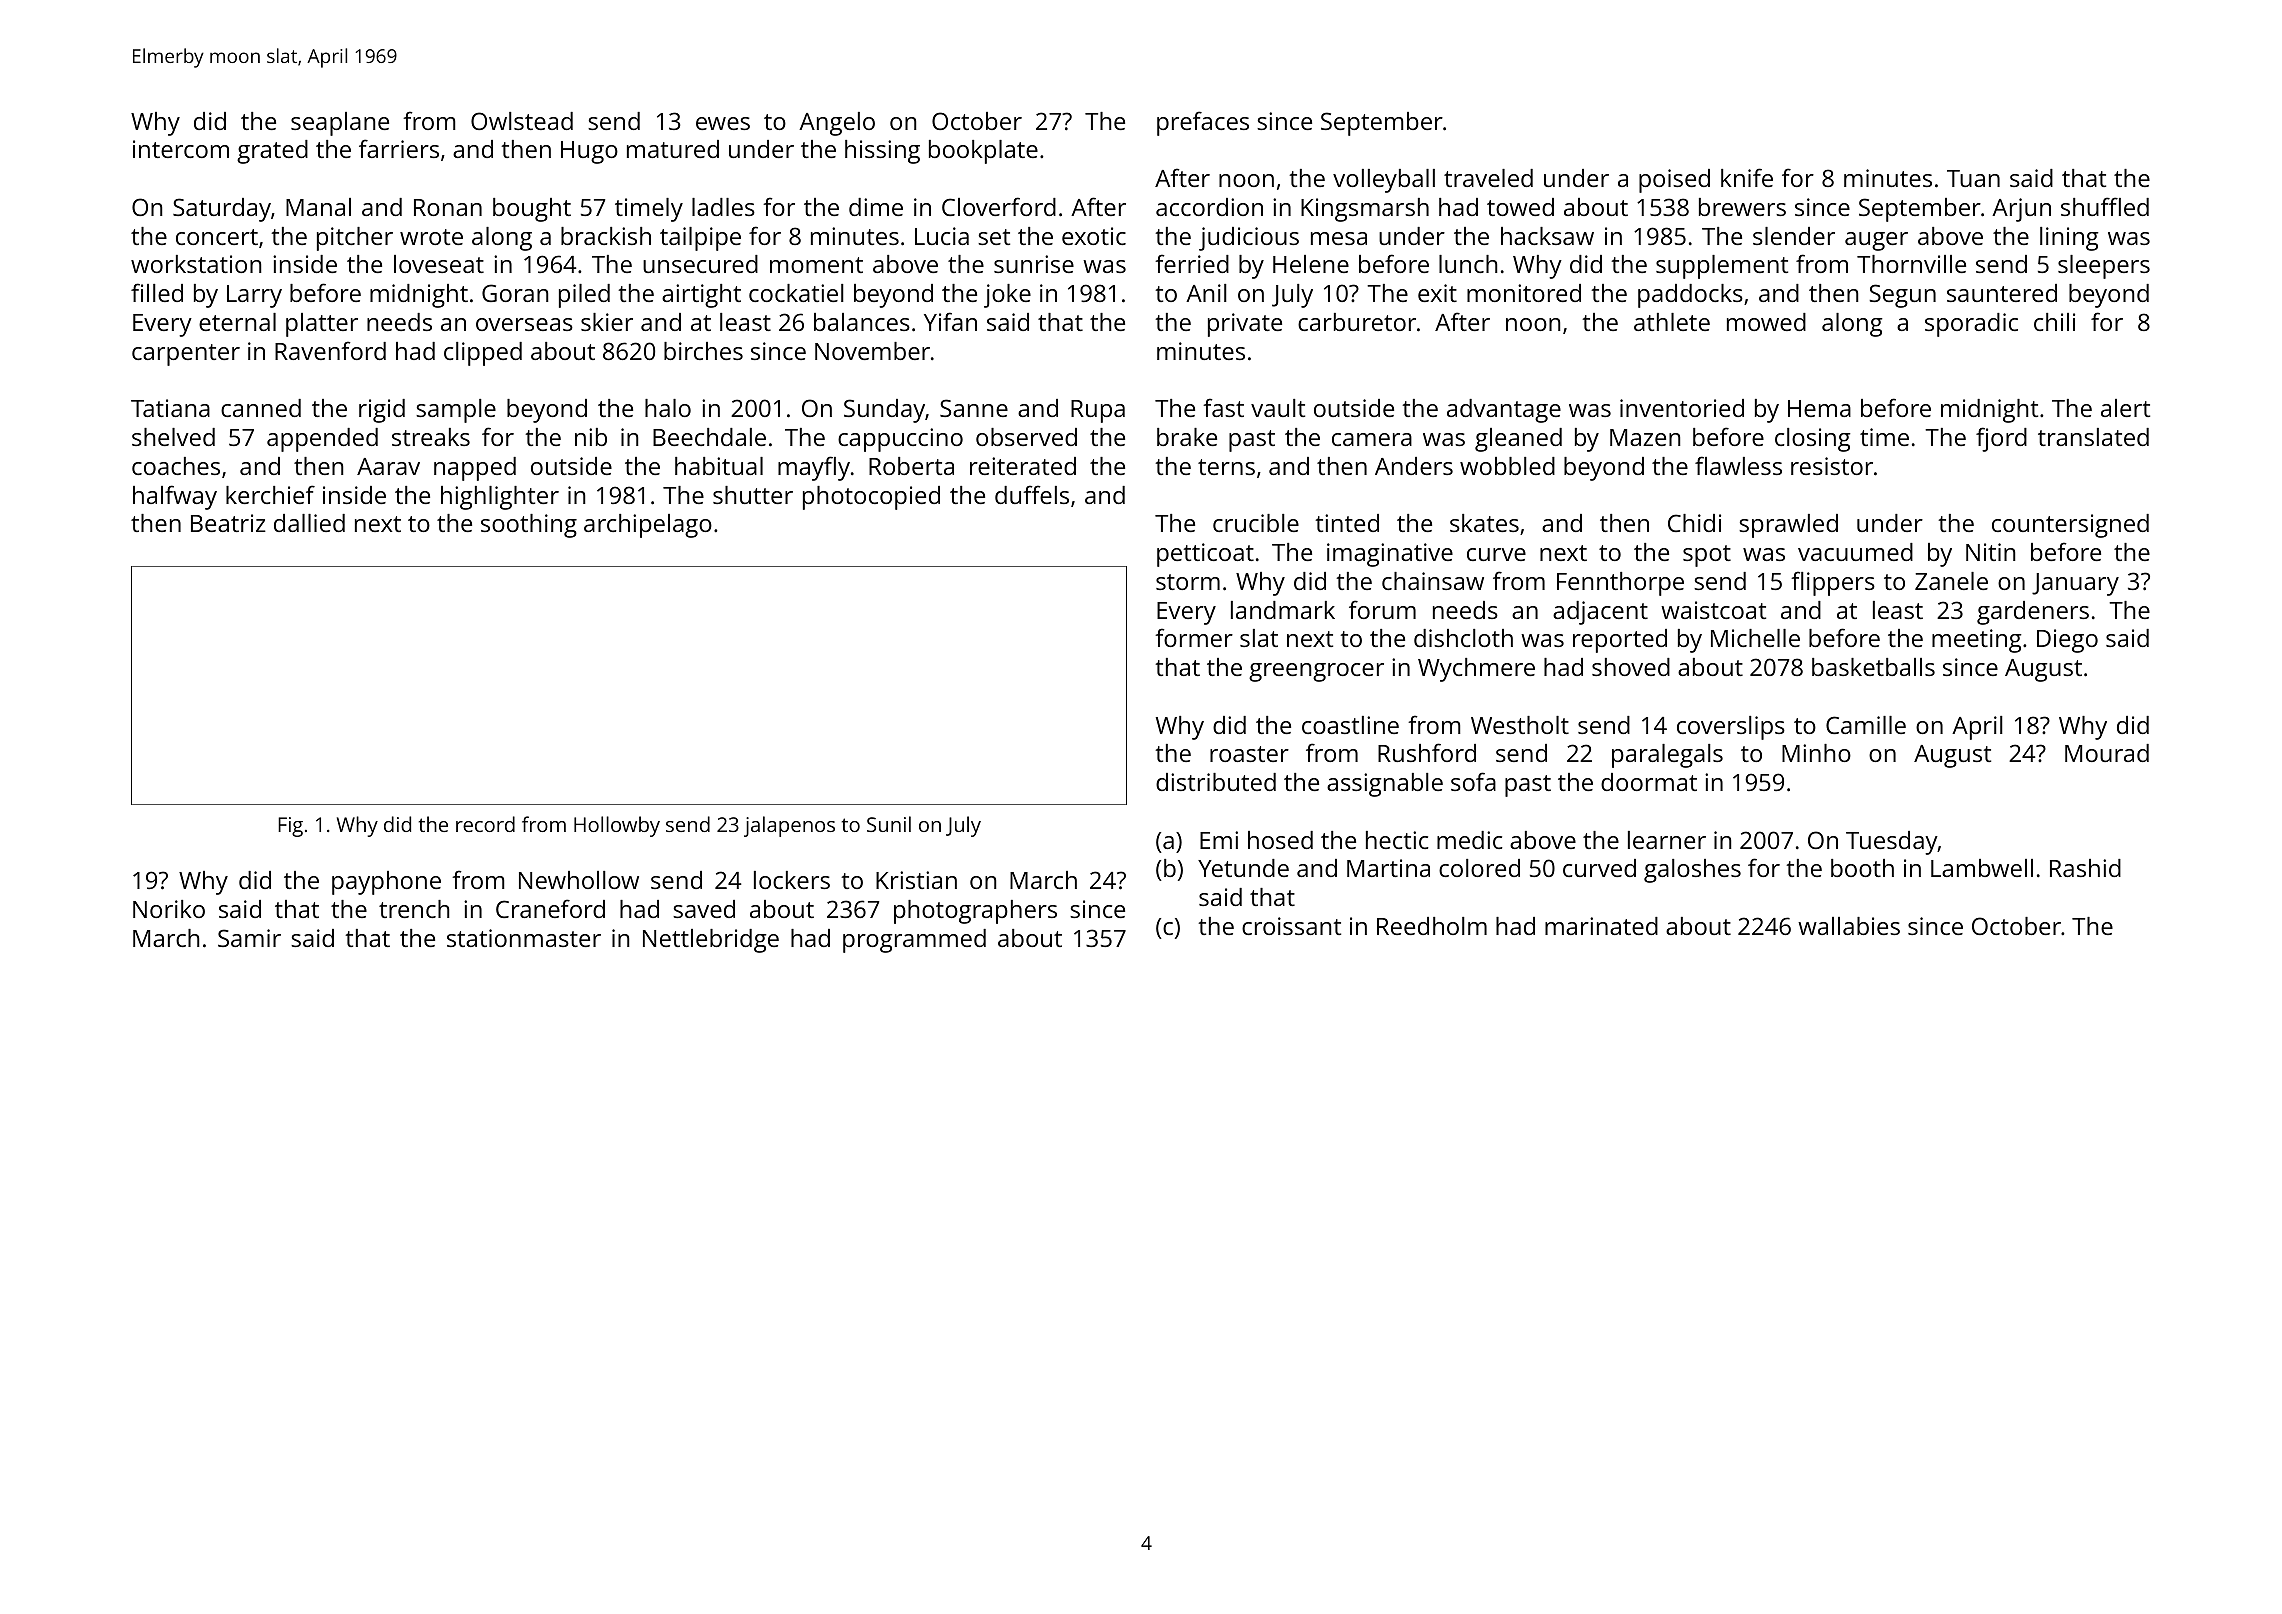 The height and width of the screenshot is (1614, 2282). I want to click on sample, so click(456, 411).
